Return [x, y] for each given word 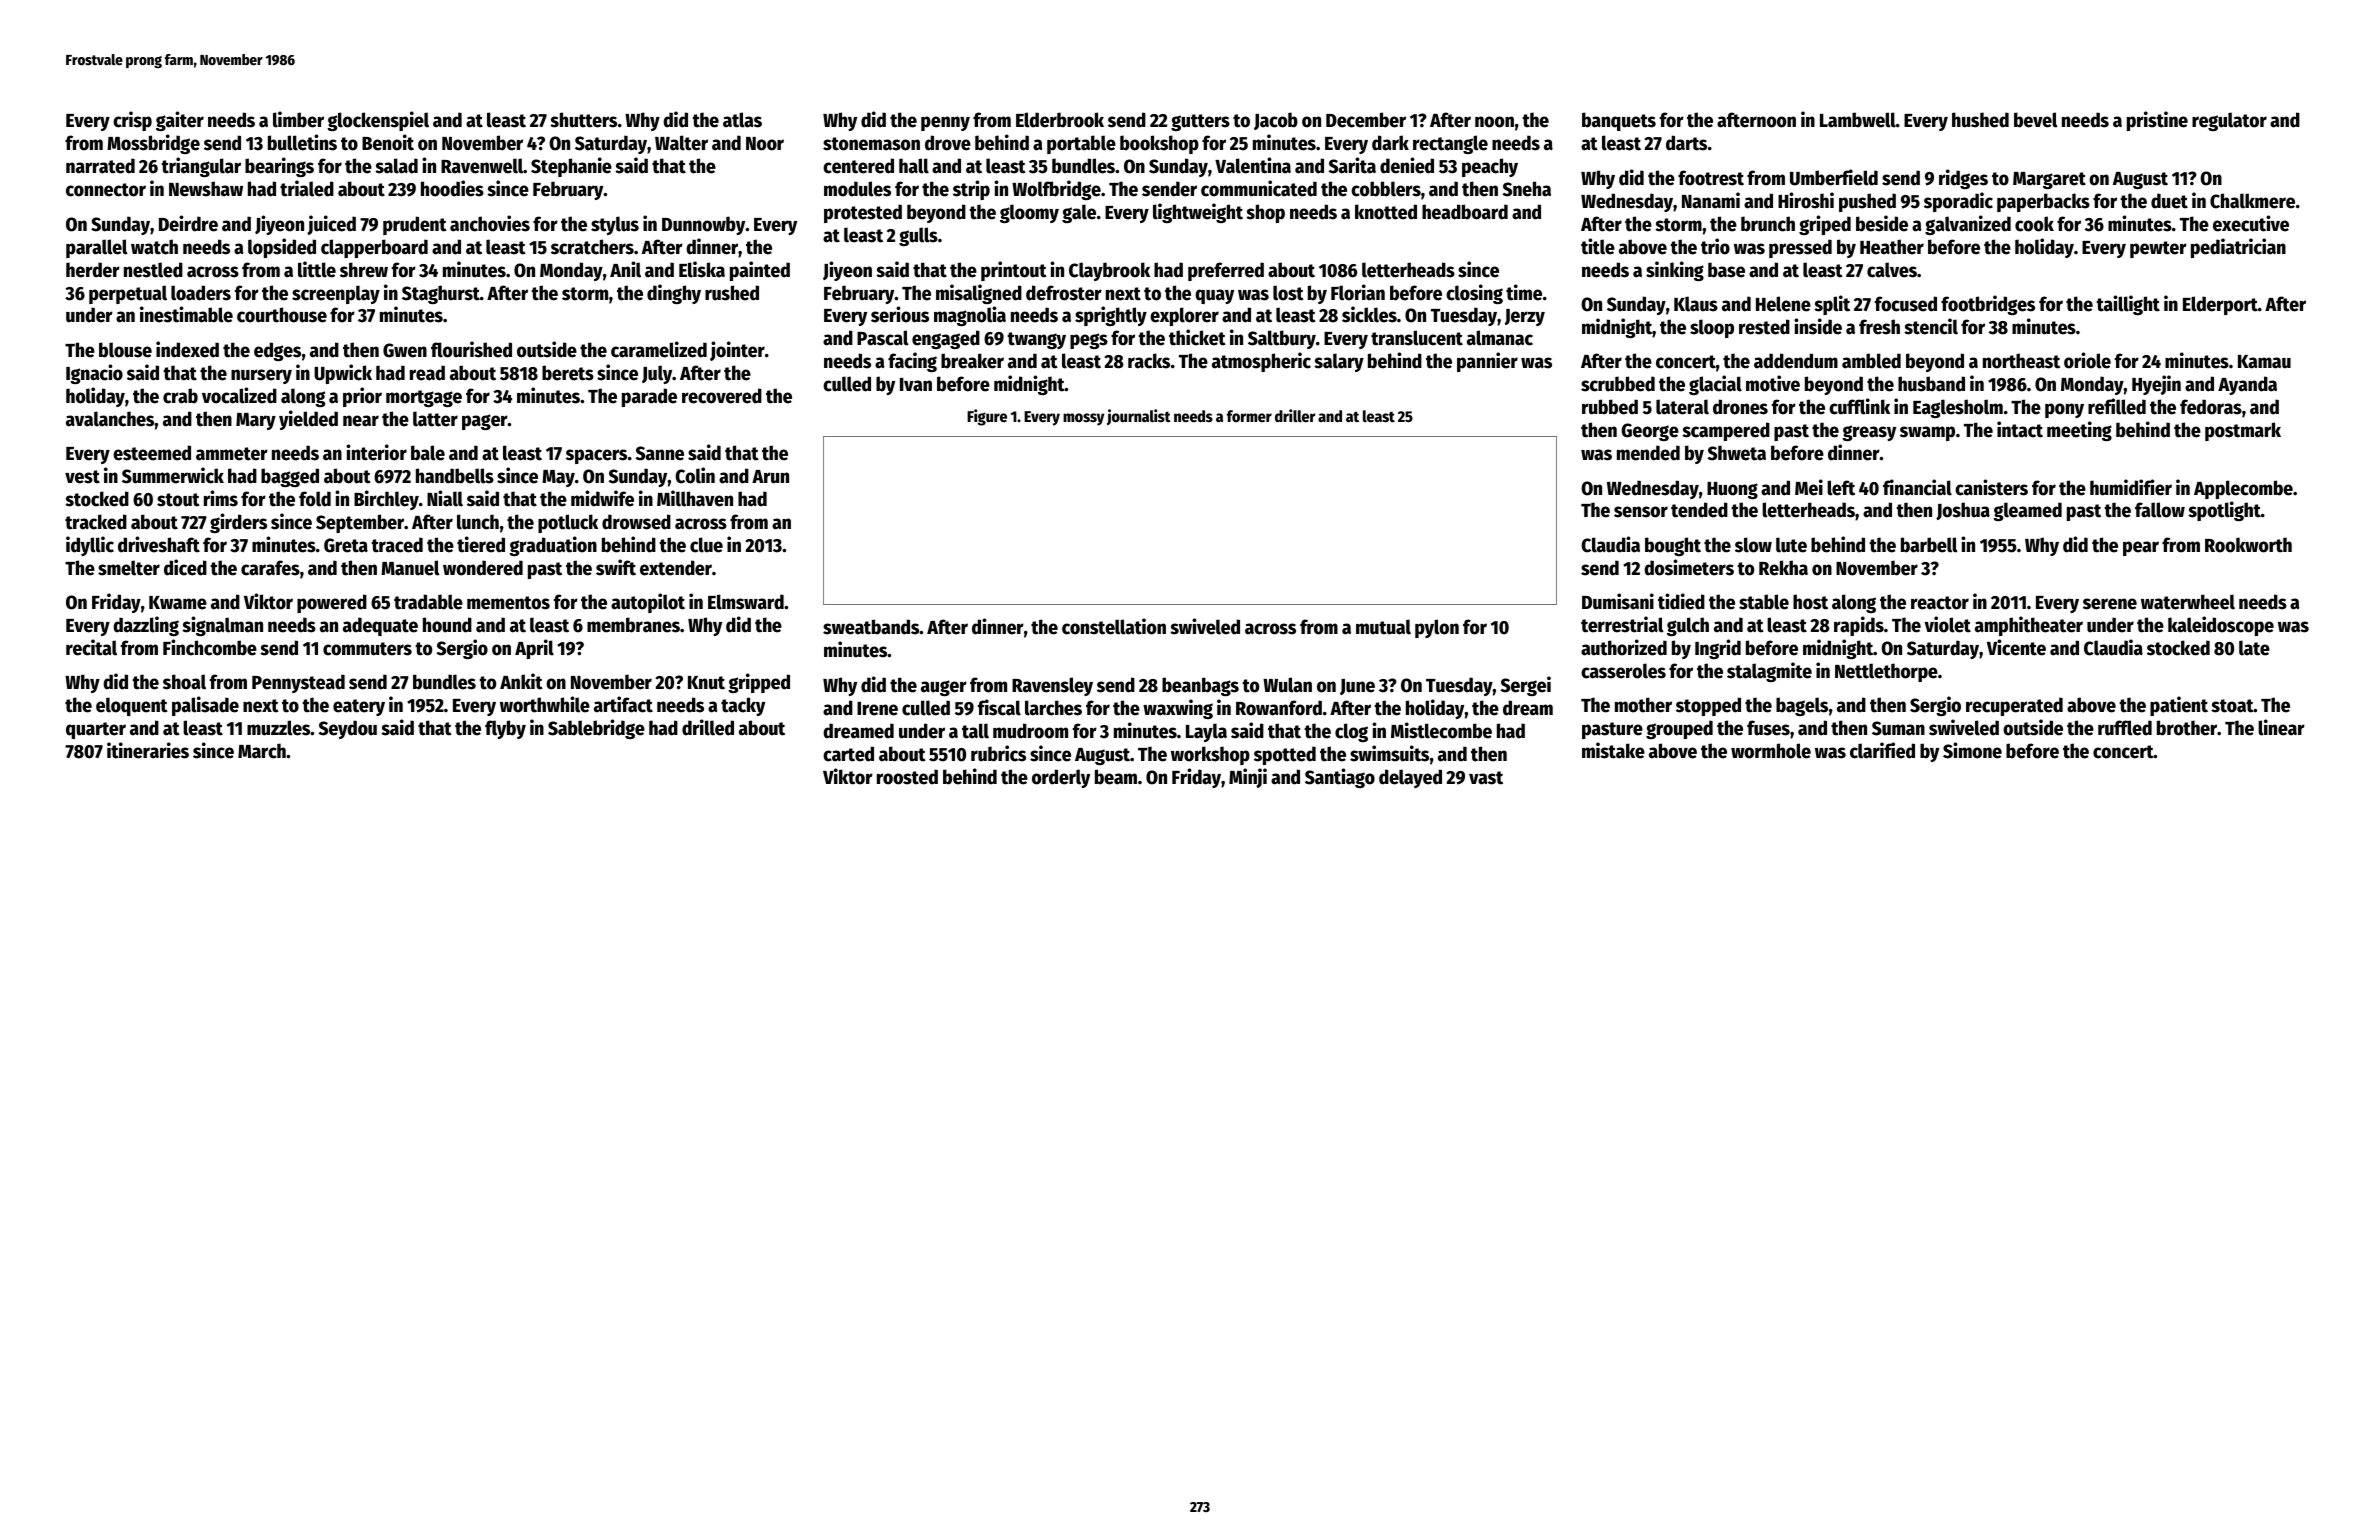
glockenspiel [378, 121]
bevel [2035, 120]
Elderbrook [1060, 120]
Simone [1972, 750]
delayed [1410, 778]
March [262, 751]
